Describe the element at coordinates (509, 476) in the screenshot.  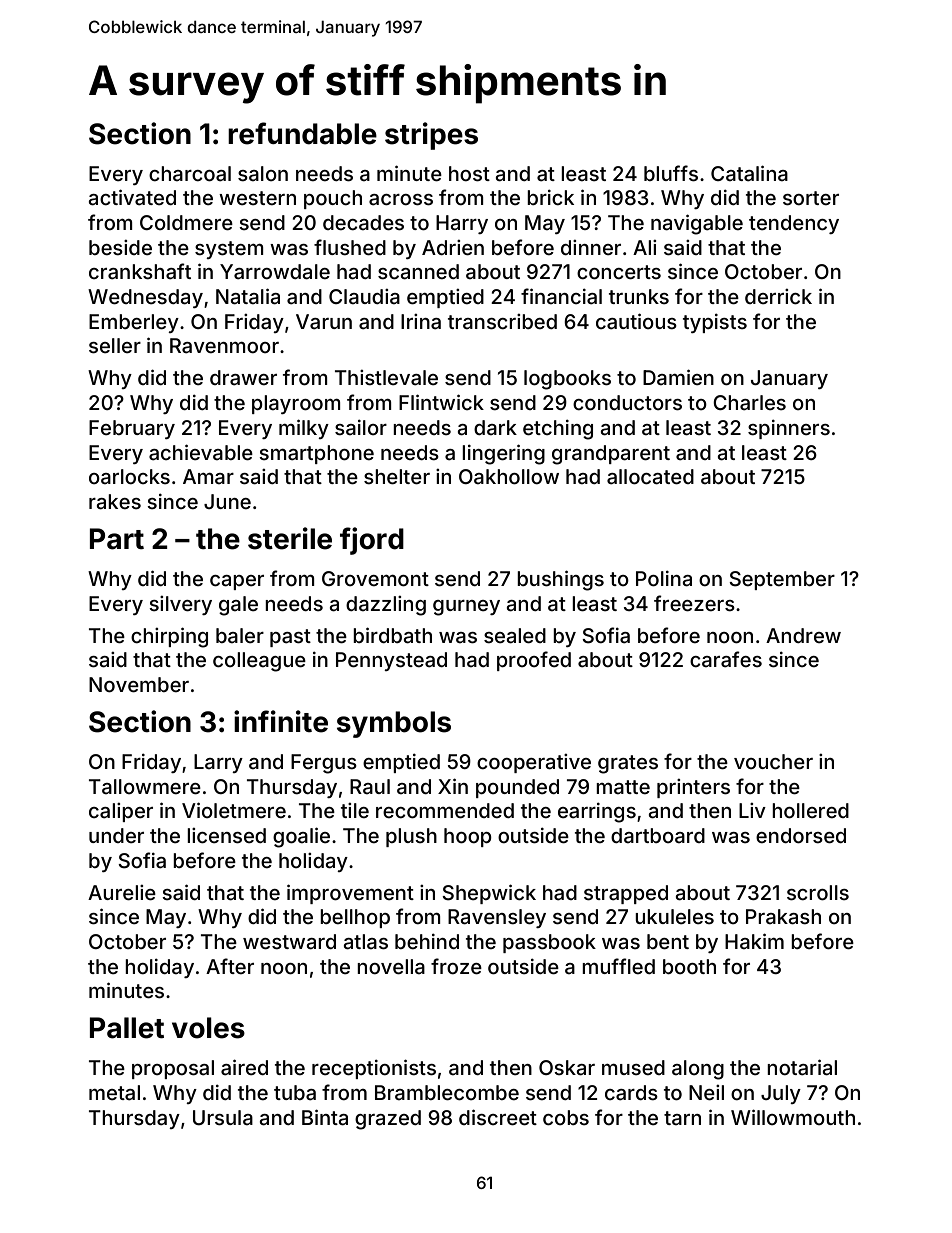
I see `Oakhollow` at that location.
